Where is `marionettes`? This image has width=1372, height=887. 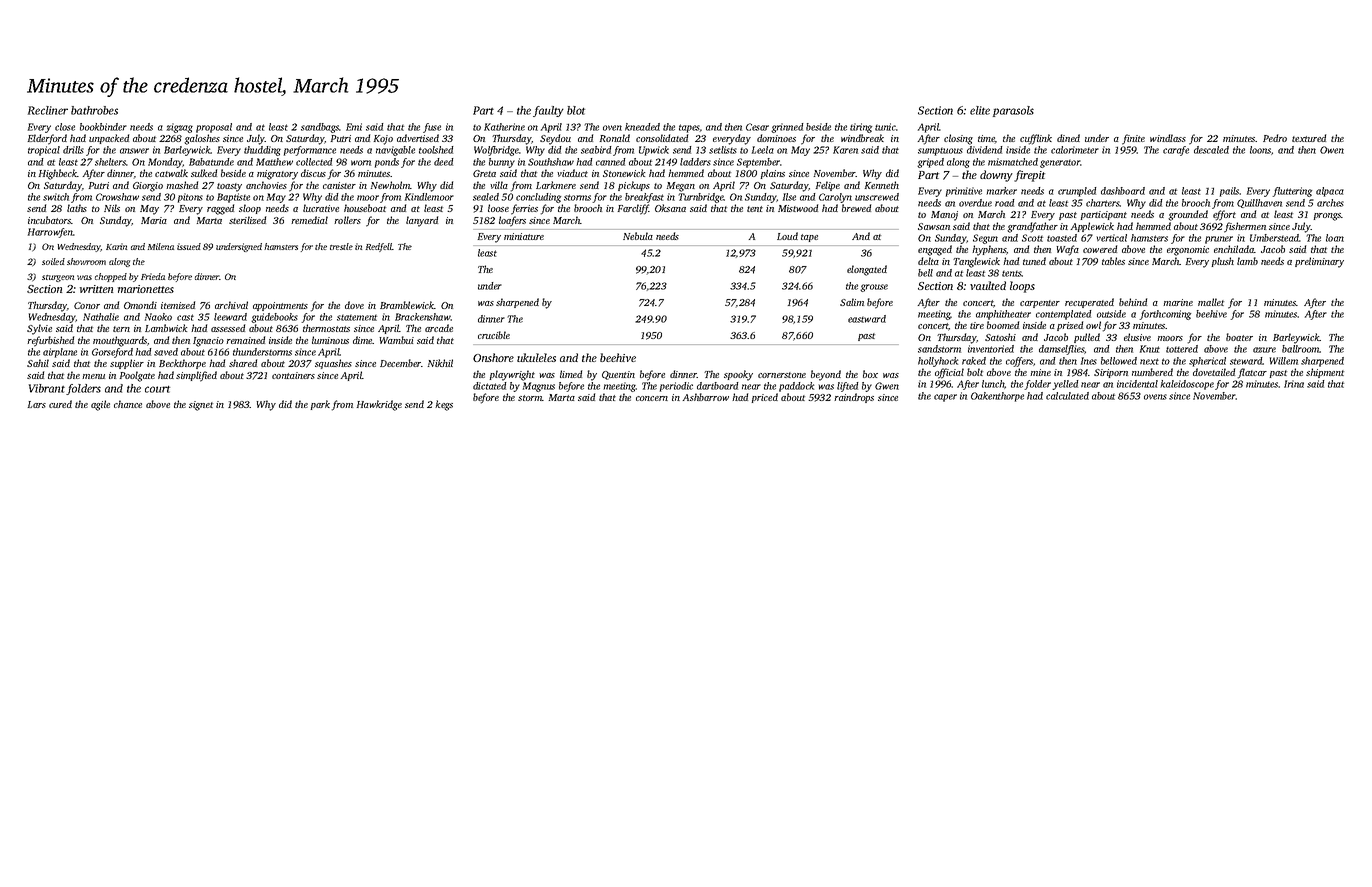
marionettes is located at coordinates (146, 289).
